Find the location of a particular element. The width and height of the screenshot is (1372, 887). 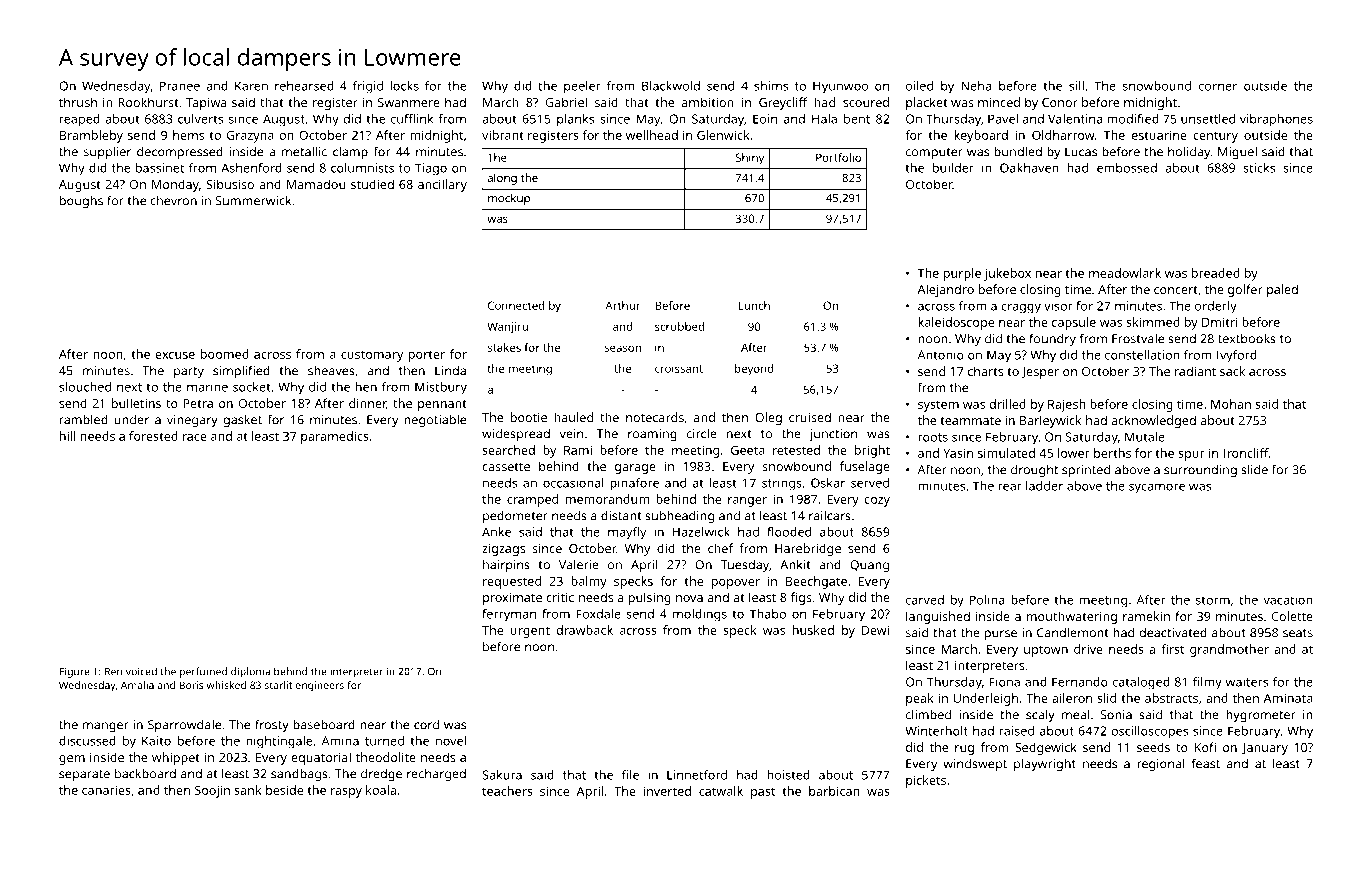

retested is located at coordinates (796, 450).
